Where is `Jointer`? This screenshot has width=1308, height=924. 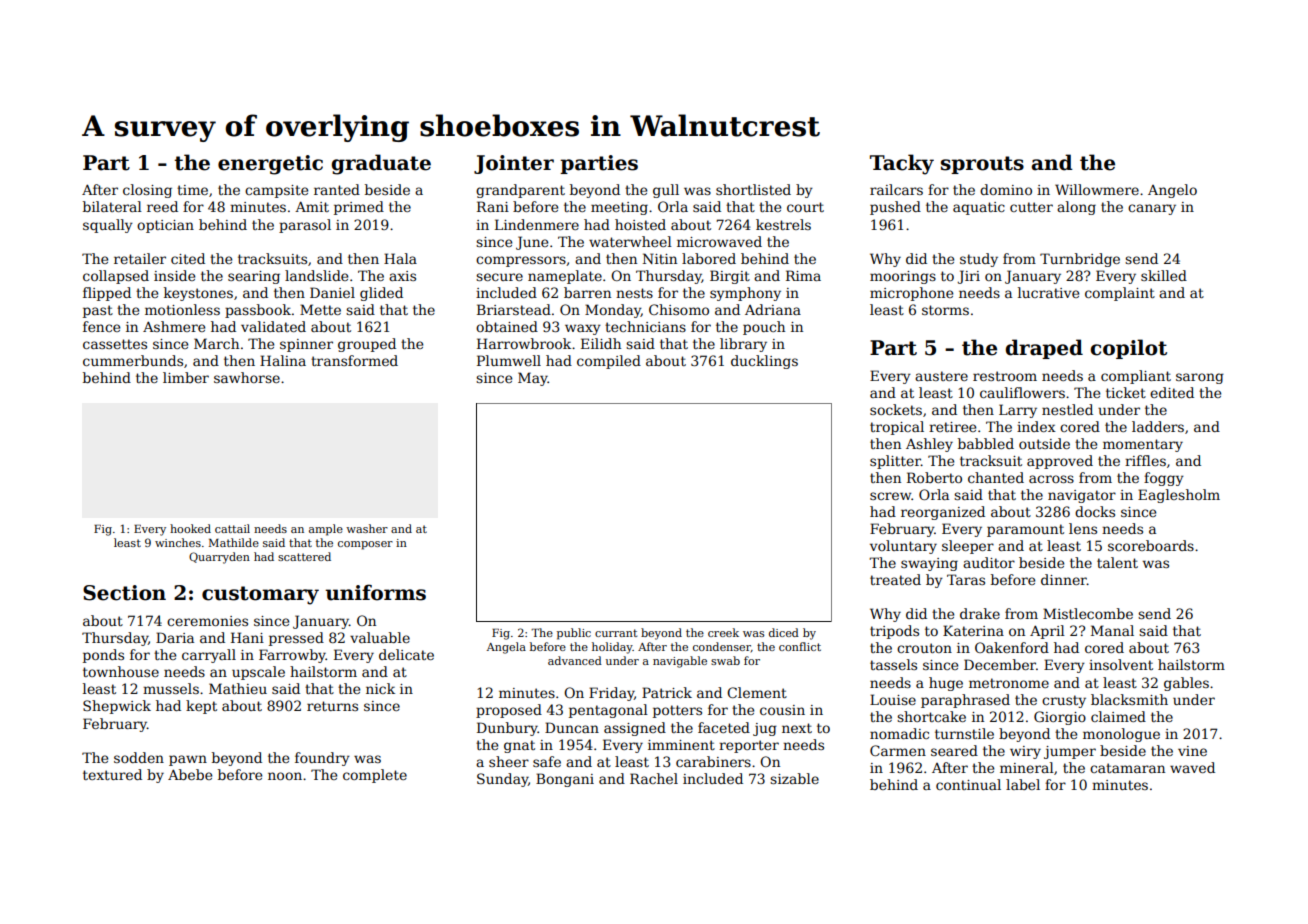
Jointer is located at coordinates (514, 164).
